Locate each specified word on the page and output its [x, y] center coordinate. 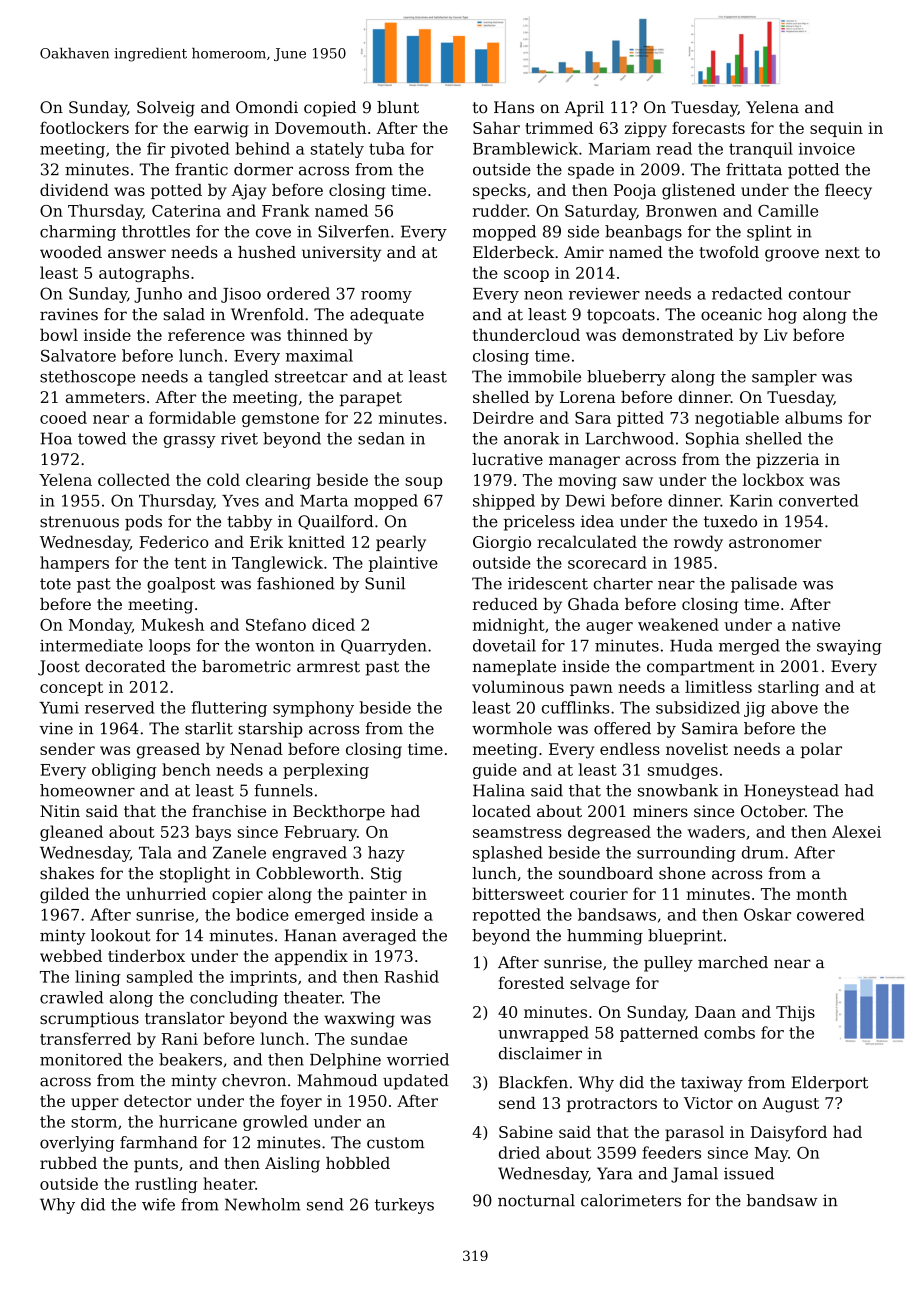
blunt [398, 107]
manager [584, 462]
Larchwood [629, 438]
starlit [209, 728]
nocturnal [536, 1200]
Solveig [166, 109]
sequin [836, 129]
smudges [683, 771]
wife [158, 1204]
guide [495, 771]
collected [134, 479]
